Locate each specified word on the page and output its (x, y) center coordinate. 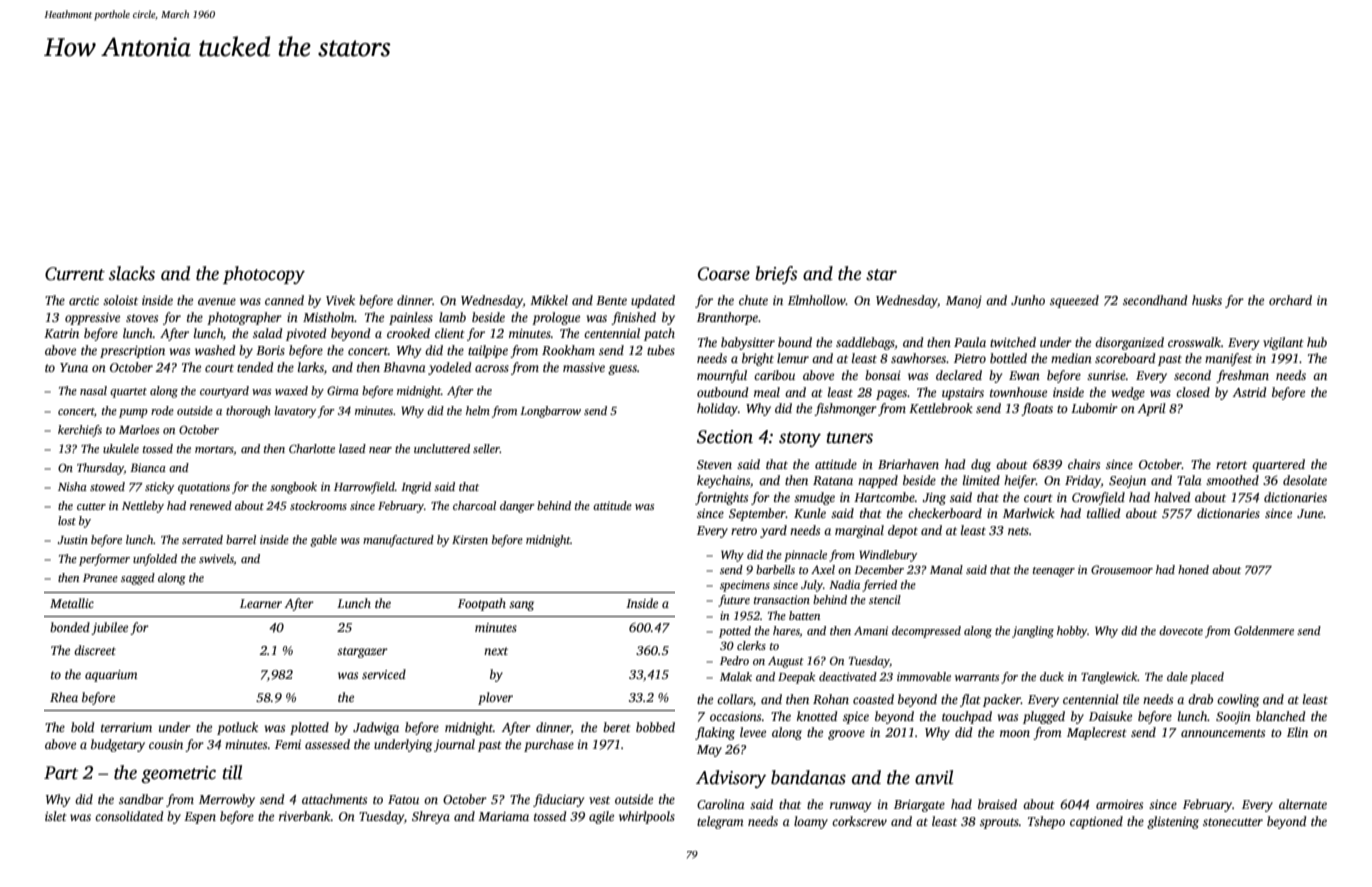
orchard (1290, 300)
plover (495, 698)
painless (411, 318)
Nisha (72, 486)
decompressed (926, 632)
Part (61, 773)
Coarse (724, 274)
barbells (775, 569)
